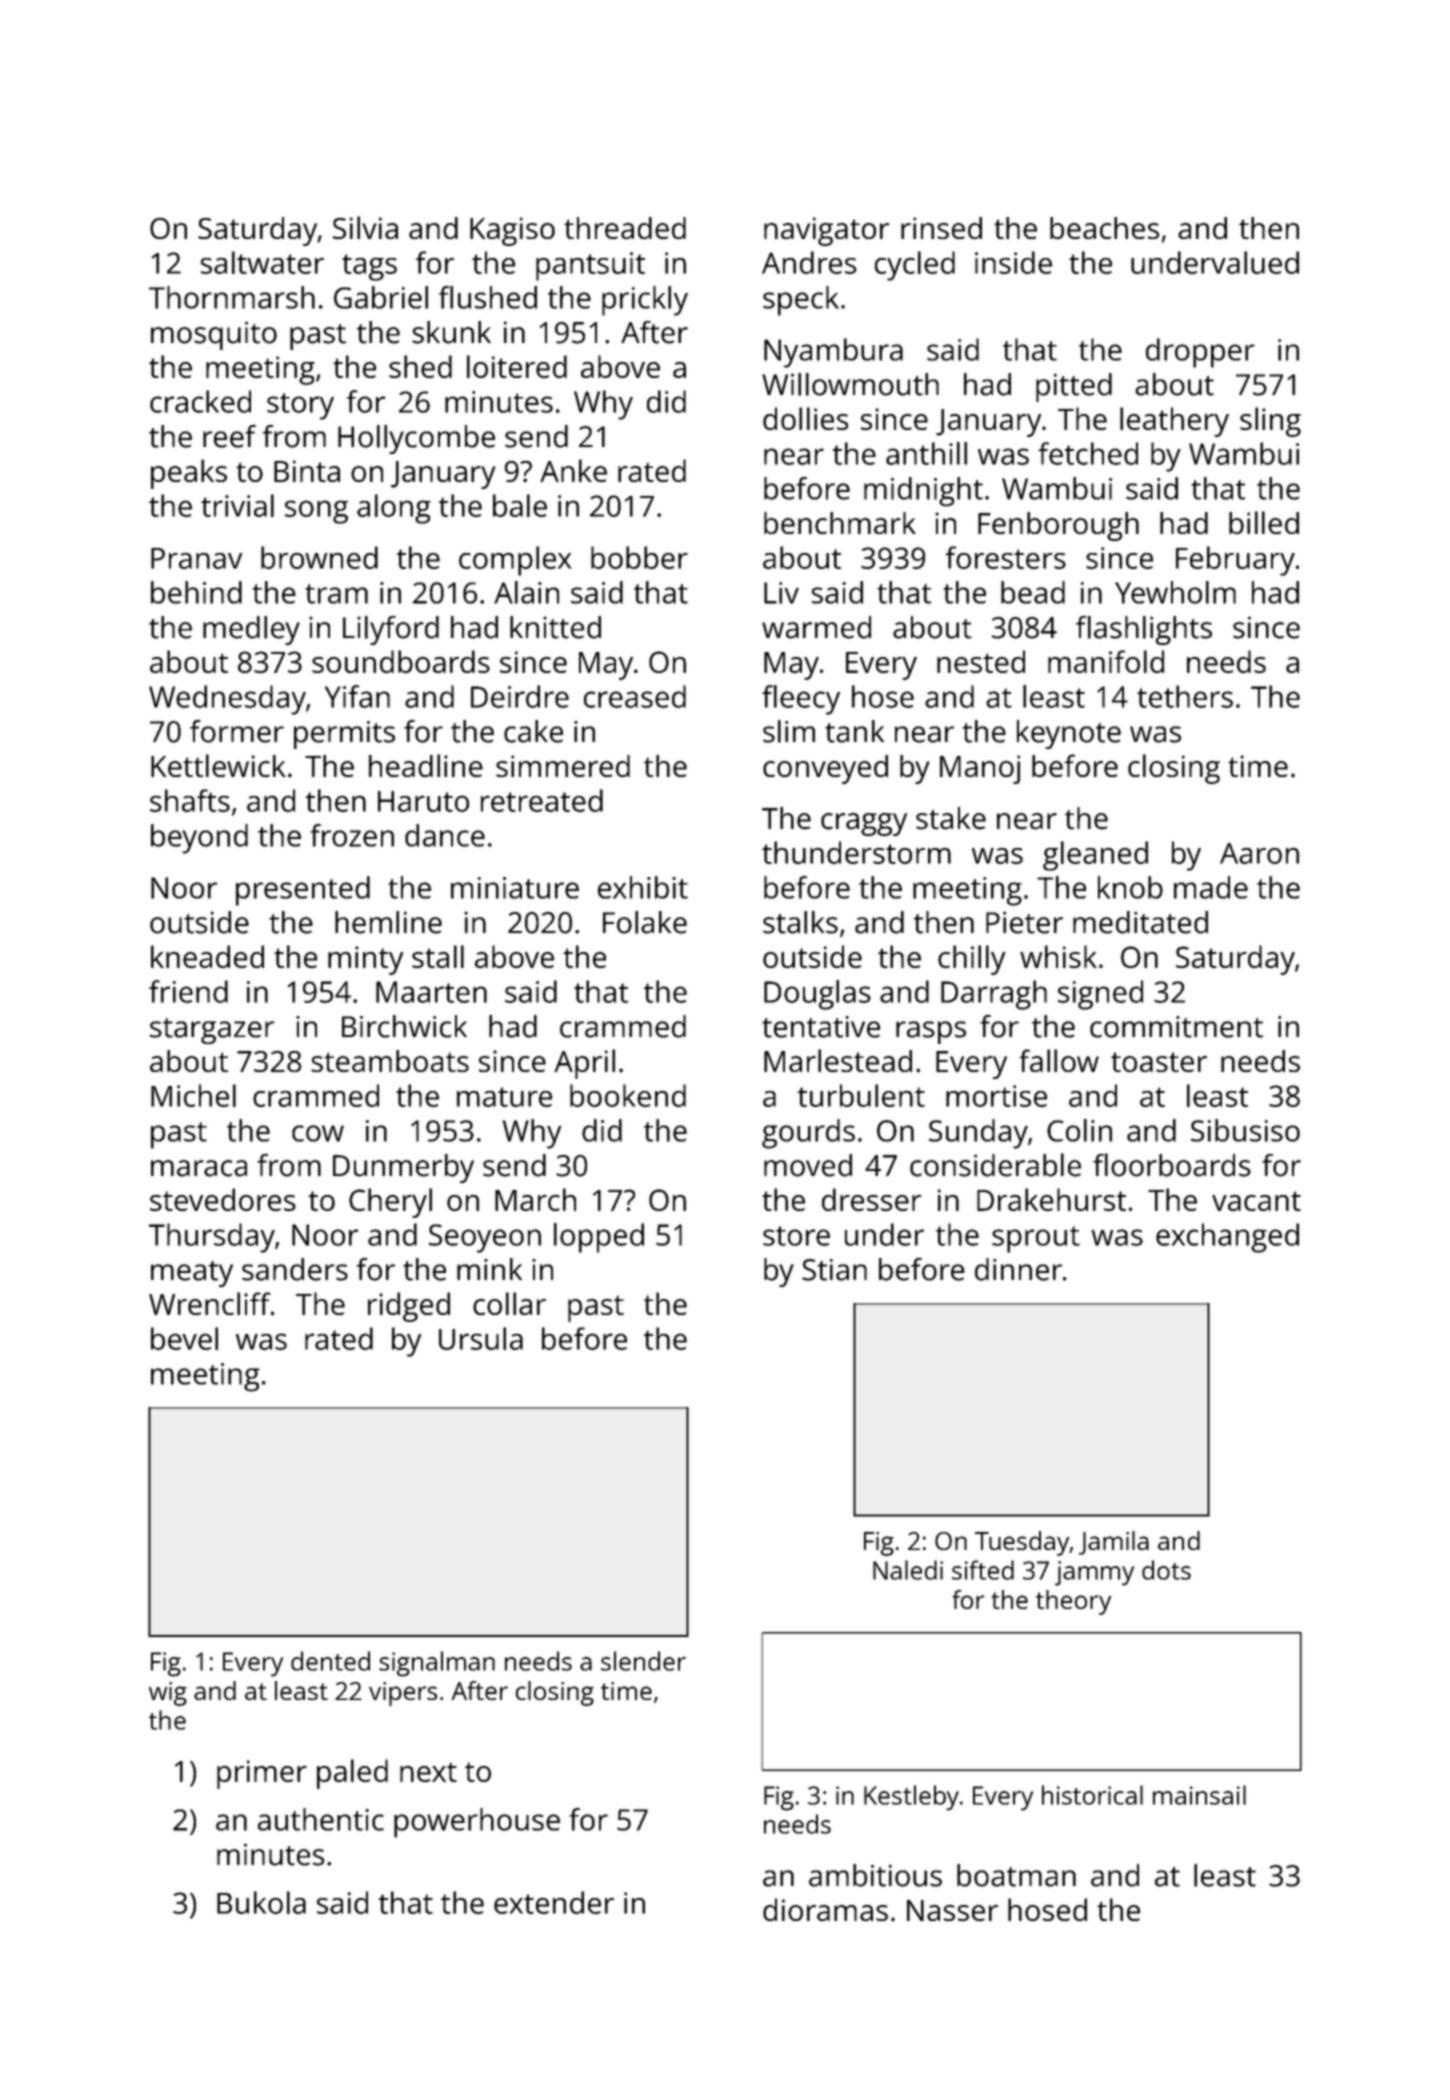 The image size is (1450, 2100). I want to click on Silvia, so click(365, 227).
